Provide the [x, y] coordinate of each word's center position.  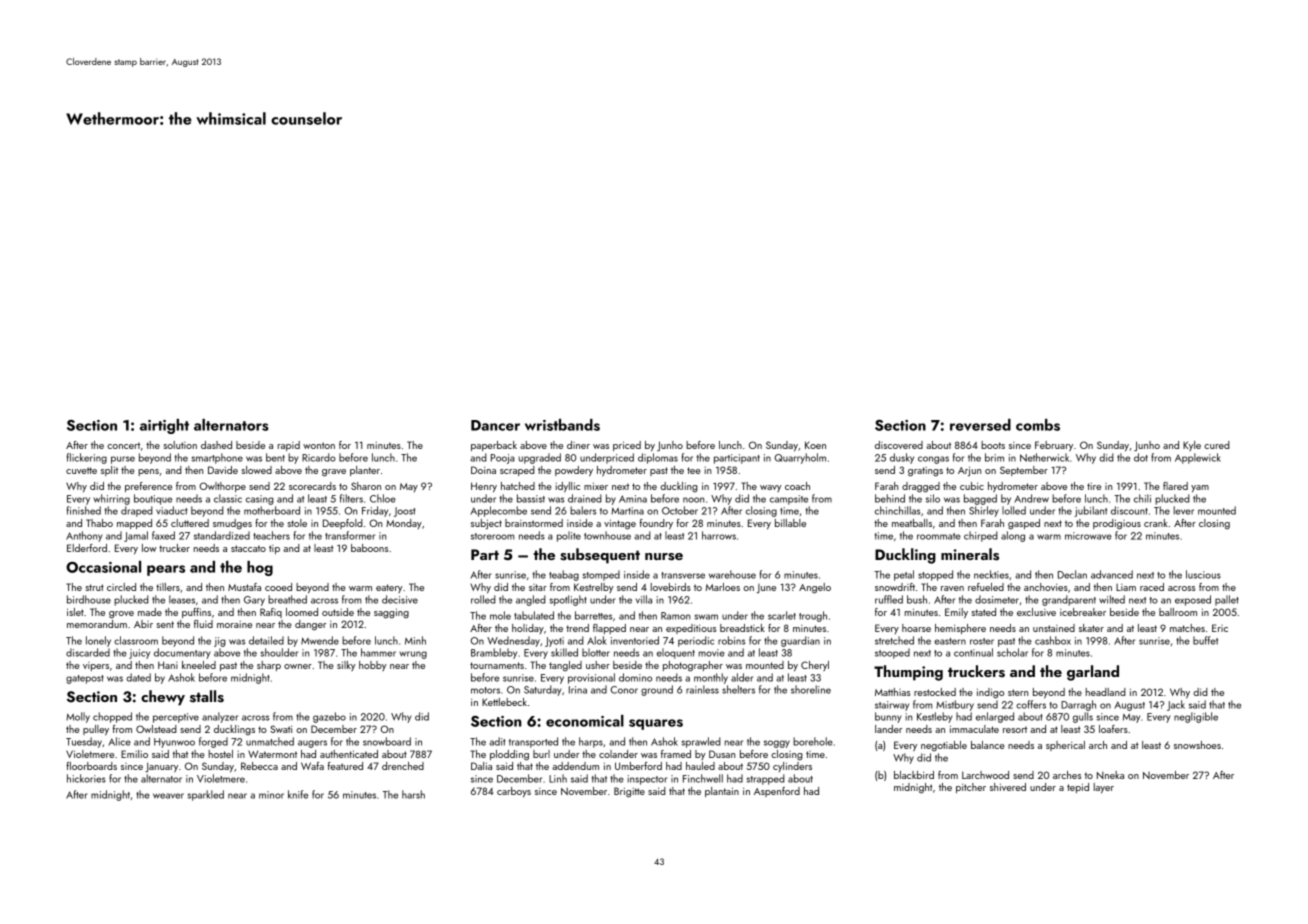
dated [138, 677]
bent [275, 457]
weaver [168, 796]
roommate [939, 536]
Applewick [1198, 458]
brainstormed [534, 523]
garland [1093, 673]
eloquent [676, 653]
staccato [248, 548]
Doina [483, 470]
